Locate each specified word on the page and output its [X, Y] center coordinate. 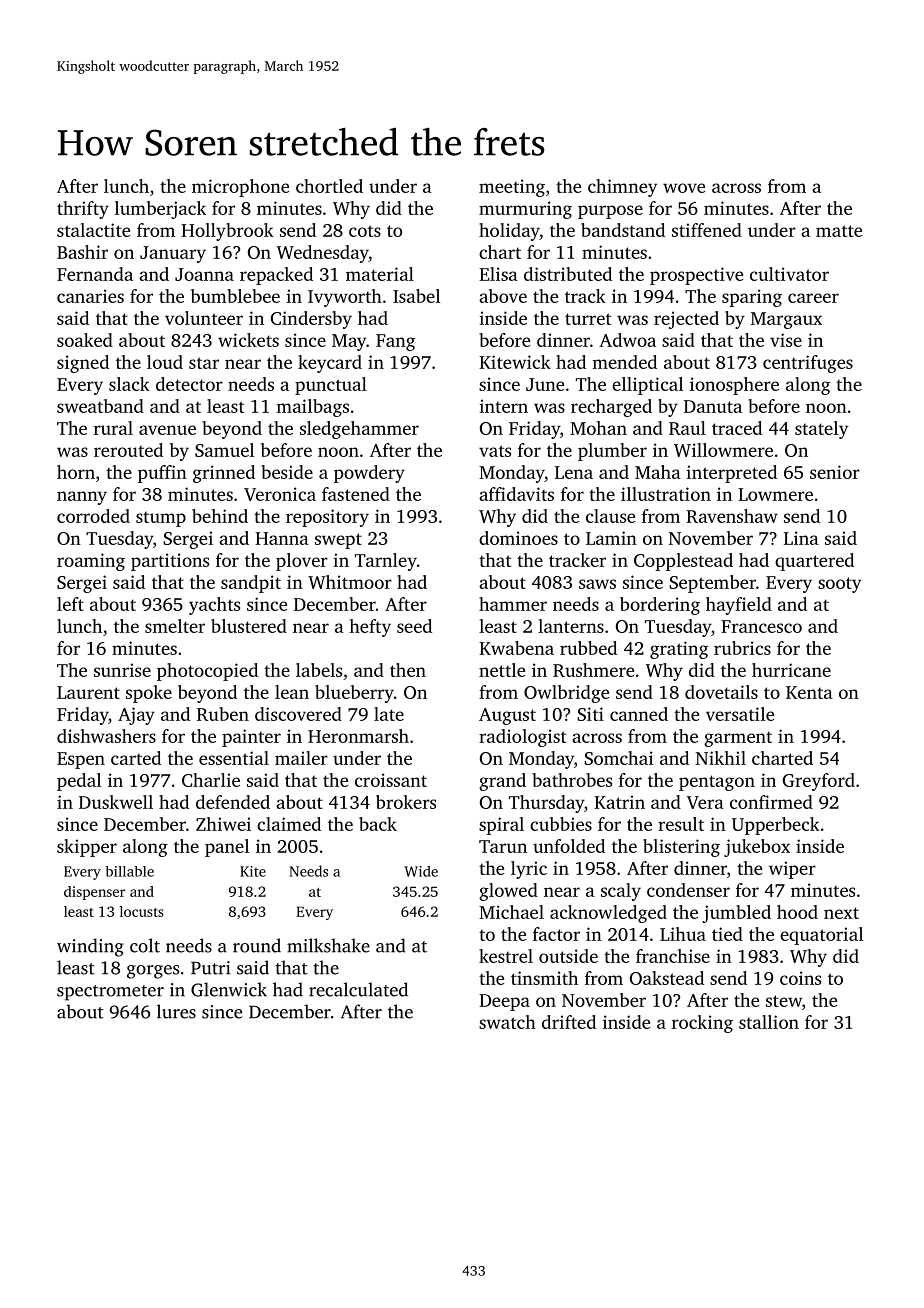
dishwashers [106, 736]
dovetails [721, 692]
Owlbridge [566, 694]
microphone [240, 188]
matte [839, 231]
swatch [507, 1022]
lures [176, 1011]
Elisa [498, 274]
